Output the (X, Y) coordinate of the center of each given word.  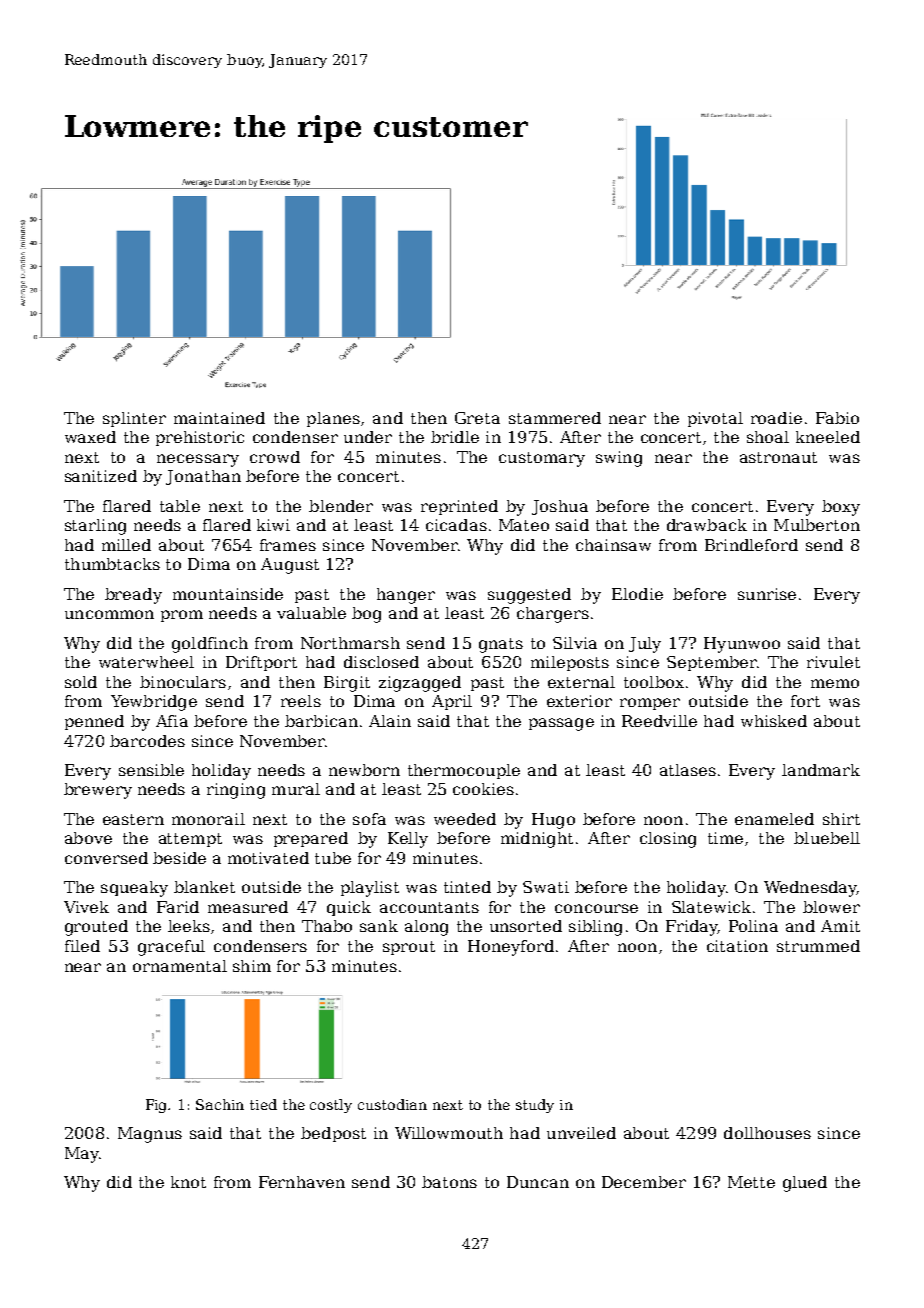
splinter (134, 419)
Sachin (220, 1104)
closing (668, 840)
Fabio (837, 418)
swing (619, 459)
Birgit (347, 684)
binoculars (183, 682)
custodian (392, 1104)
